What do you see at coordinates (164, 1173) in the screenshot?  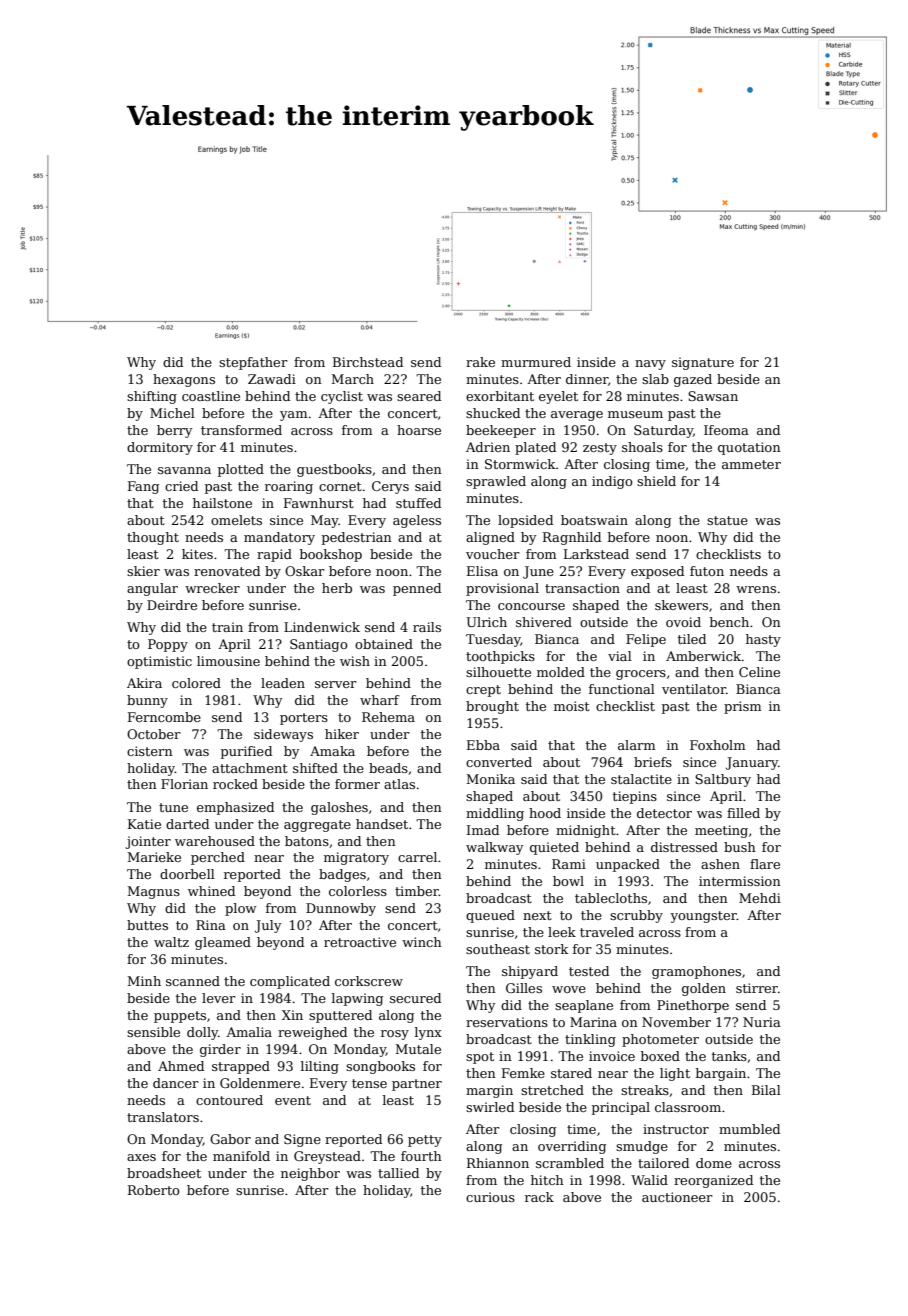 I see `broadsheet` at bounding box center [164, 1173].
